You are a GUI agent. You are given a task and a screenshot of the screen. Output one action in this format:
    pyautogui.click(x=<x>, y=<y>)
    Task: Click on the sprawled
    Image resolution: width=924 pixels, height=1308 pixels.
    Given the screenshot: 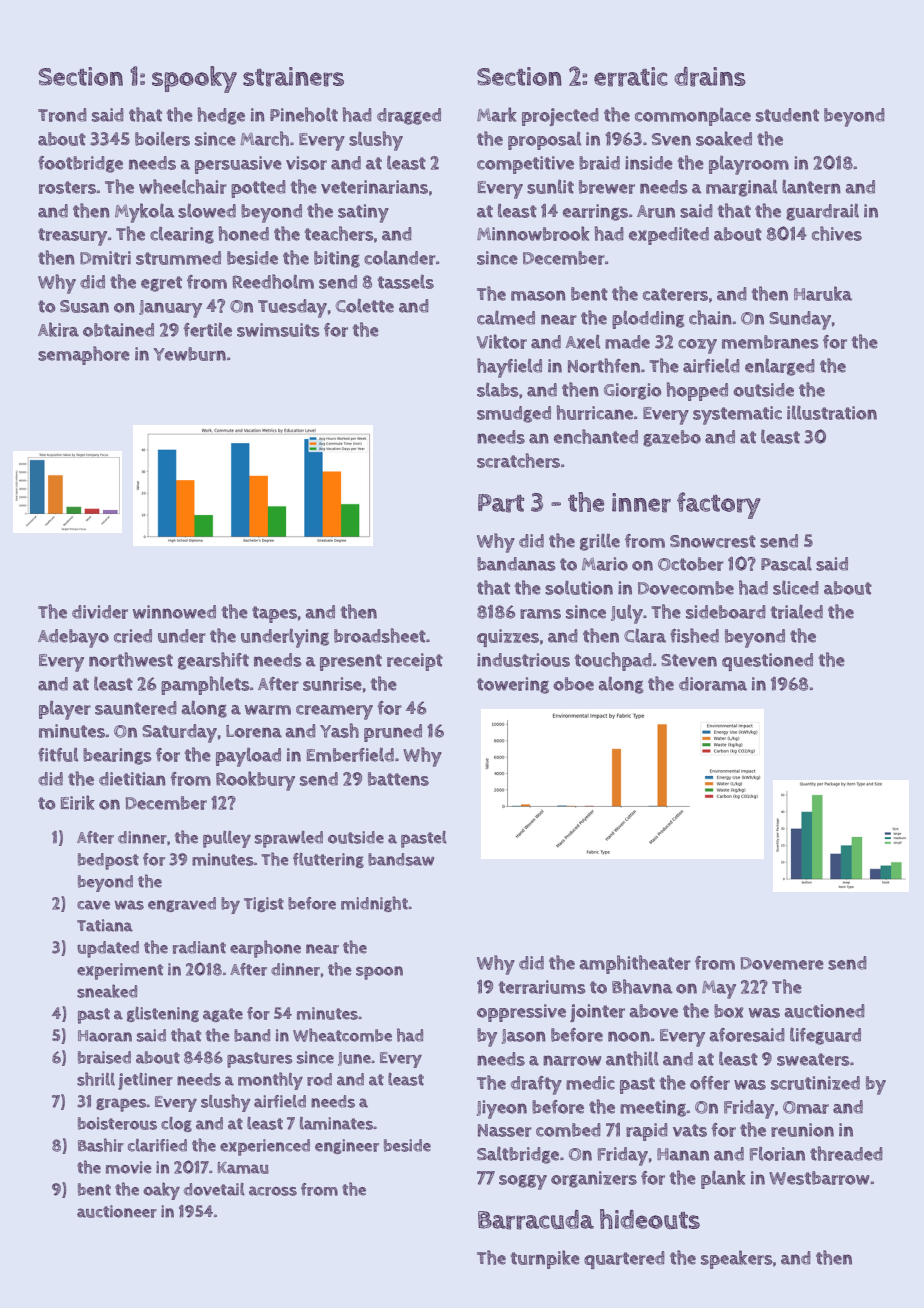 What is the action you would take?
    pyautogui.click(x=289, y=839)
